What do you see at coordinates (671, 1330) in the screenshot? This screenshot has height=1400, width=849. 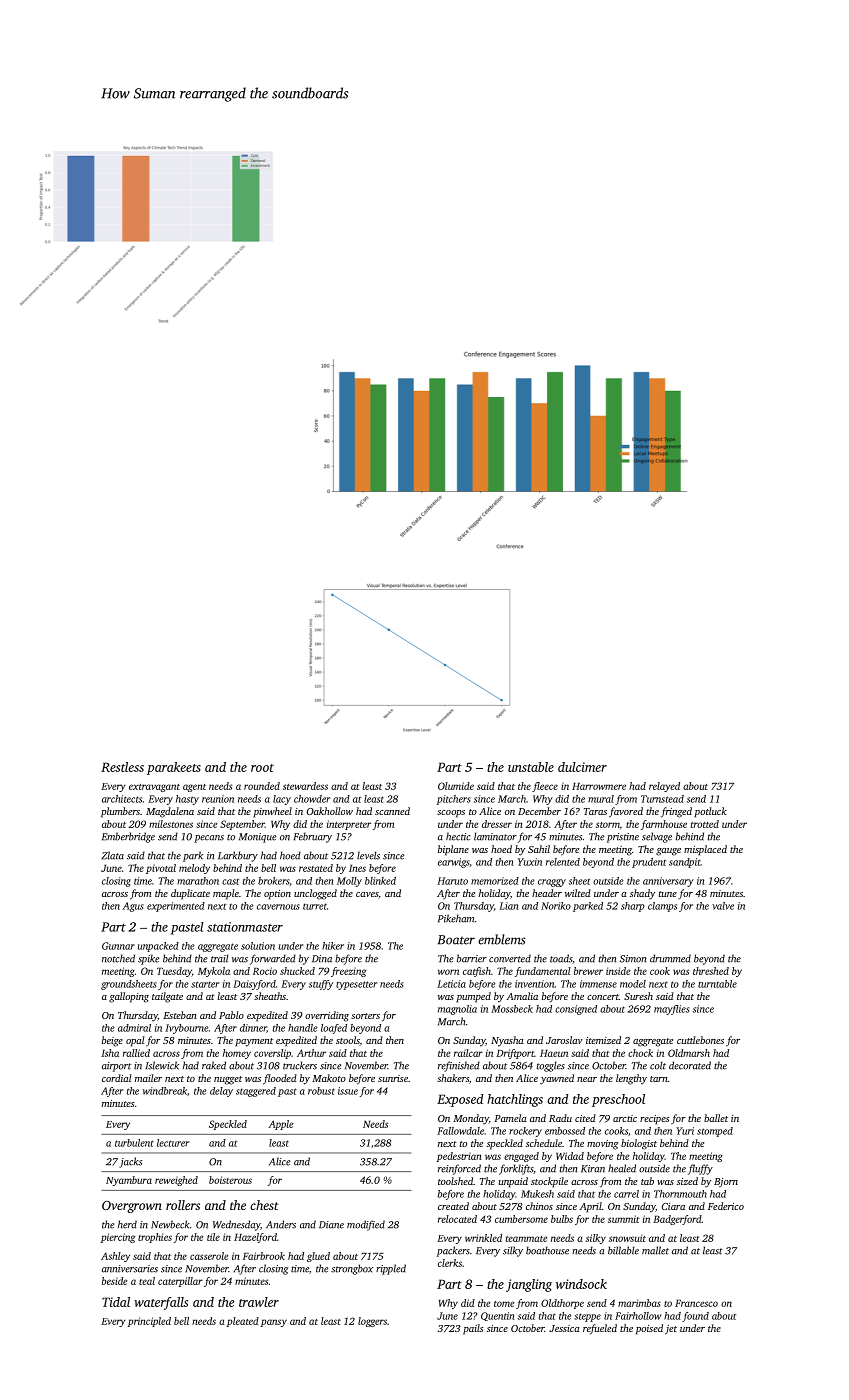 I see `jet` at bounding box center [671, 1330].
